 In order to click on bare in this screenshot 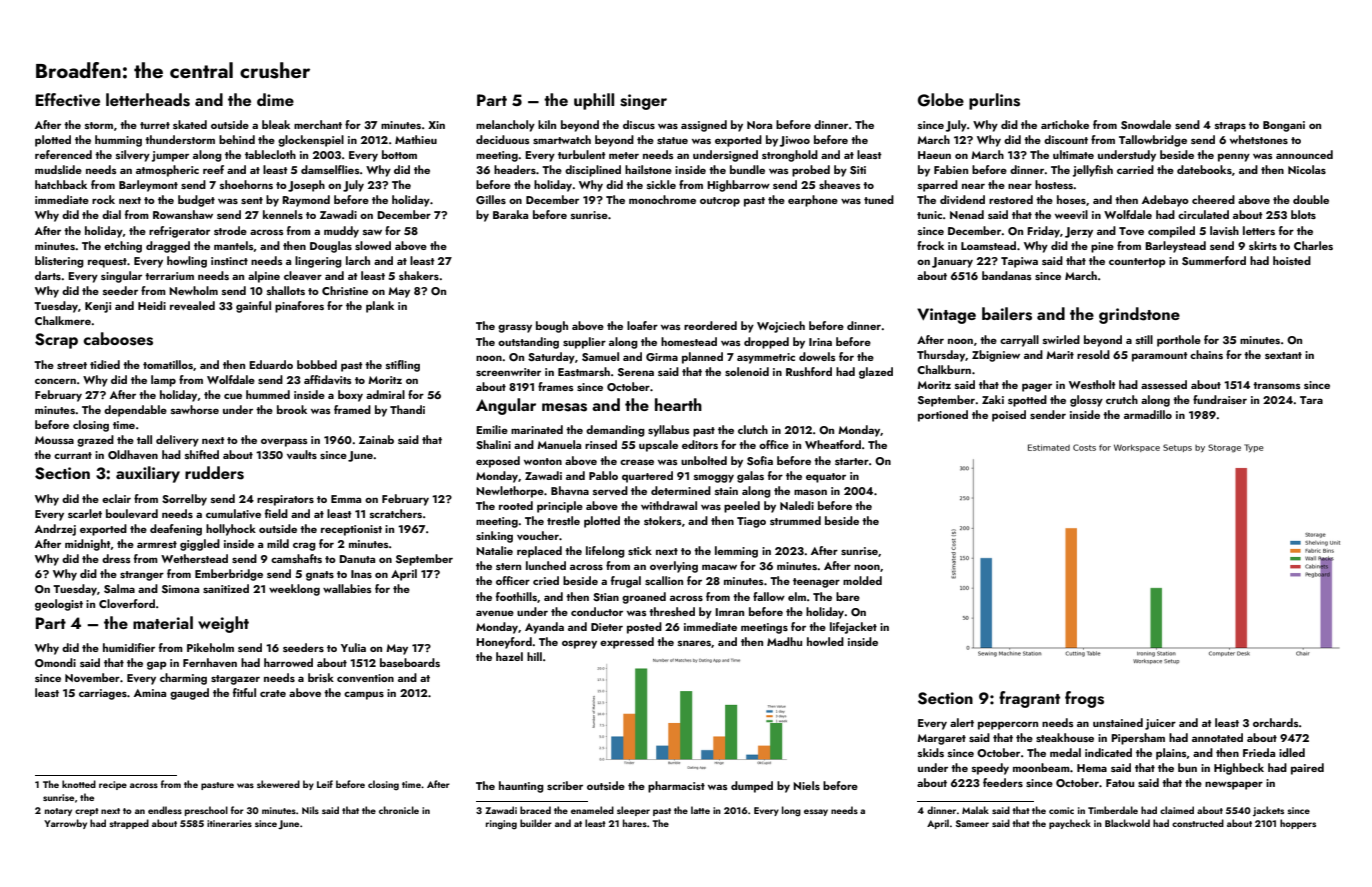, I will do `click(848, 596)`.
